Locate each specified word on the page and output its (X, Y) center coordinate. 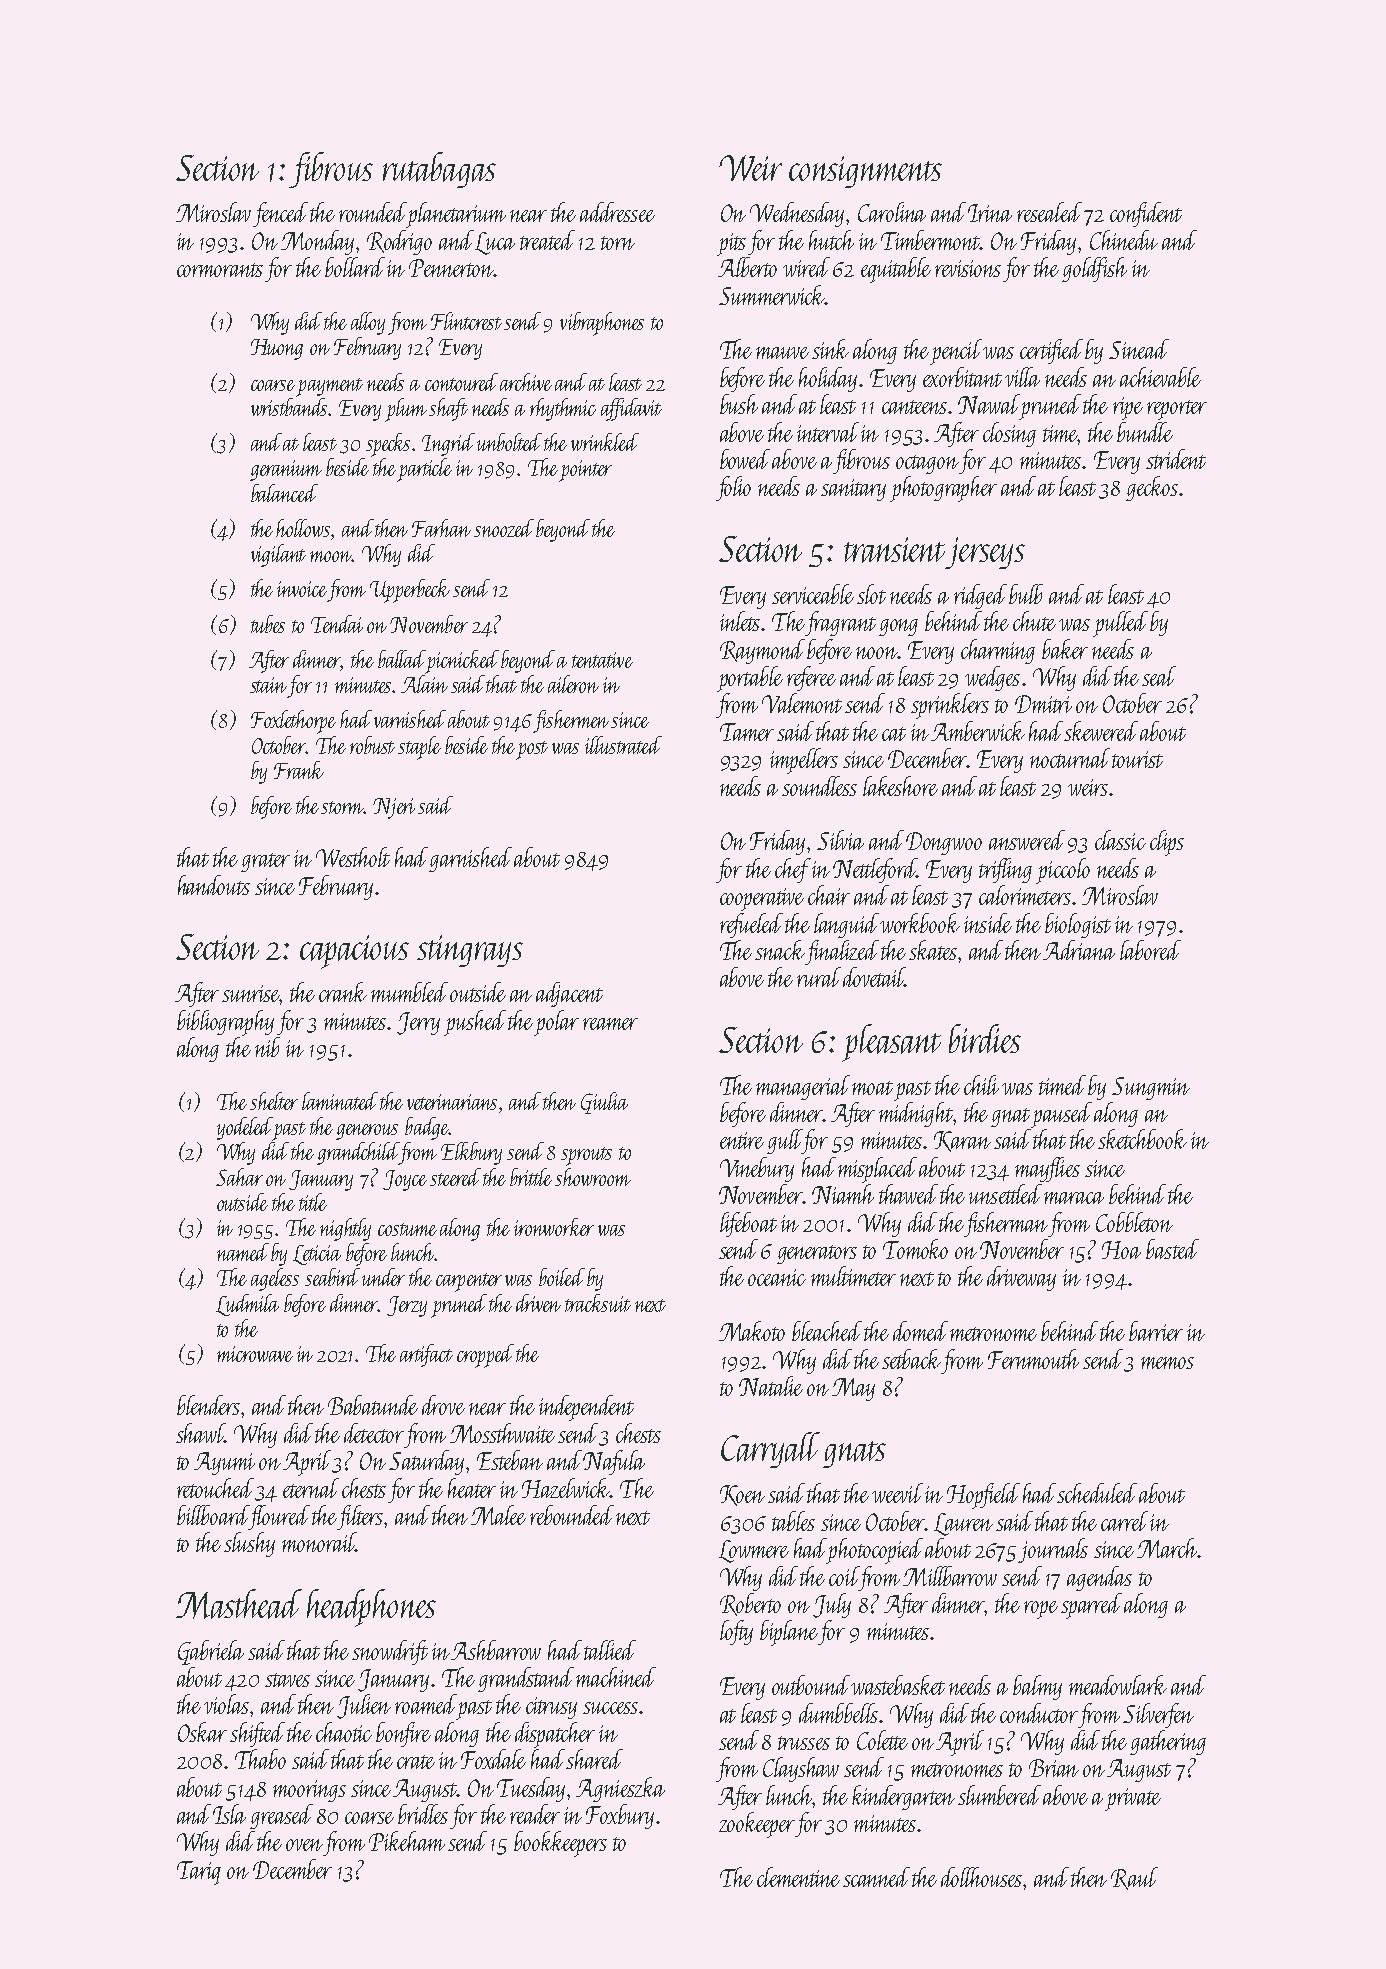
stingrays (470, 951)
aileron (573, 684)
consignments (865, 172)
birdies (985, 1038)
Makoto (752, 1331)
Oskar (202, 1732)
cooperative (762, 899)
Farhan (441, 528)
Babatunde (373, 1405)
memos (1167, 1363)
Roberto (750, 1604)
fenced (280, 214)
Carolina (892, 212)
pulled (1120, 624)
